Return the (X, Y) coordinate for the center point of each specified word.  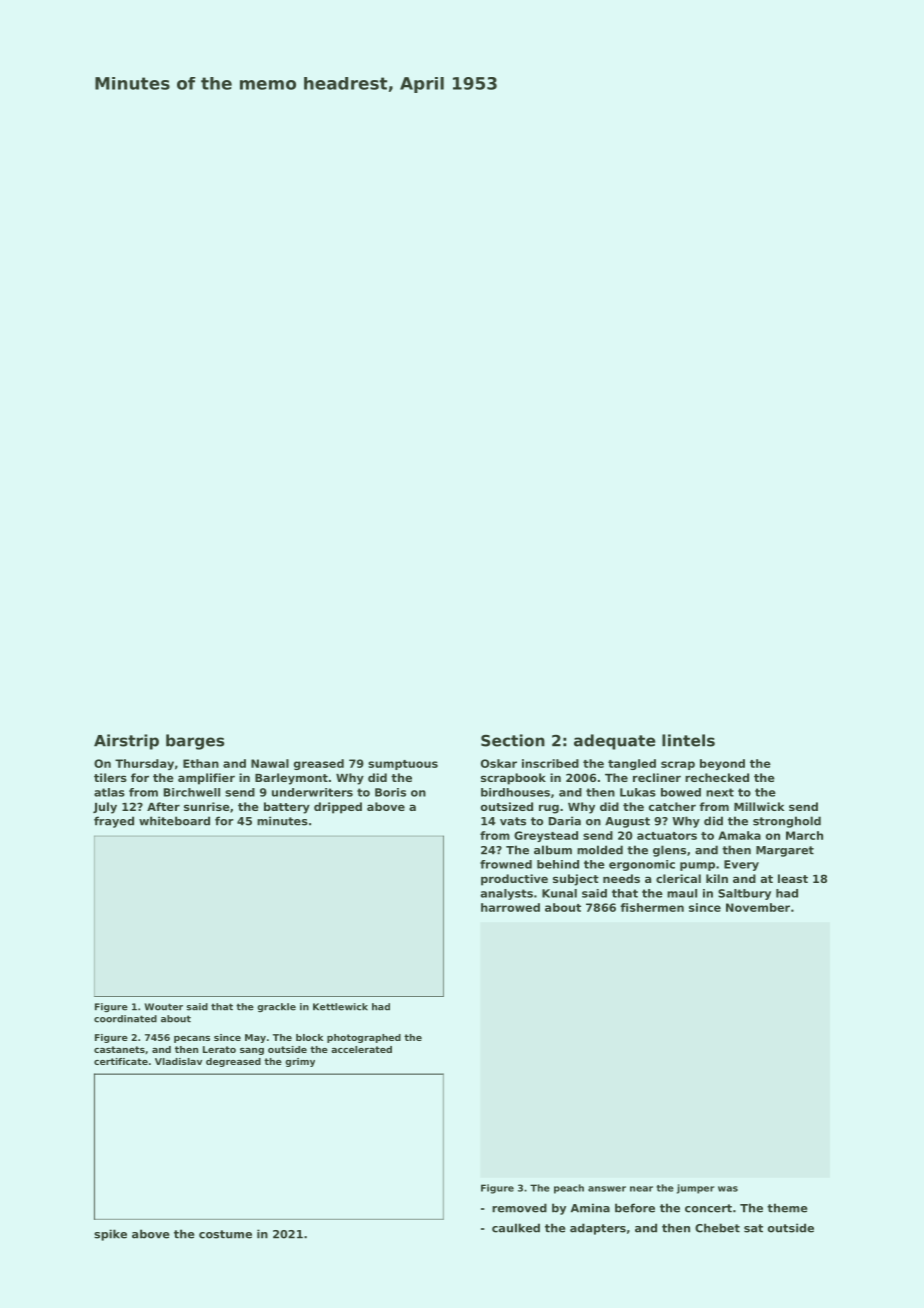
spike (110, 1235)
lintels (688, 740)
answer (607, 1189)
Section (513, 740)
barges (195, 742)
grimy (300, 1062)
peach (569, 1189)
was (728, 1189)
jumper (695, 1189)
